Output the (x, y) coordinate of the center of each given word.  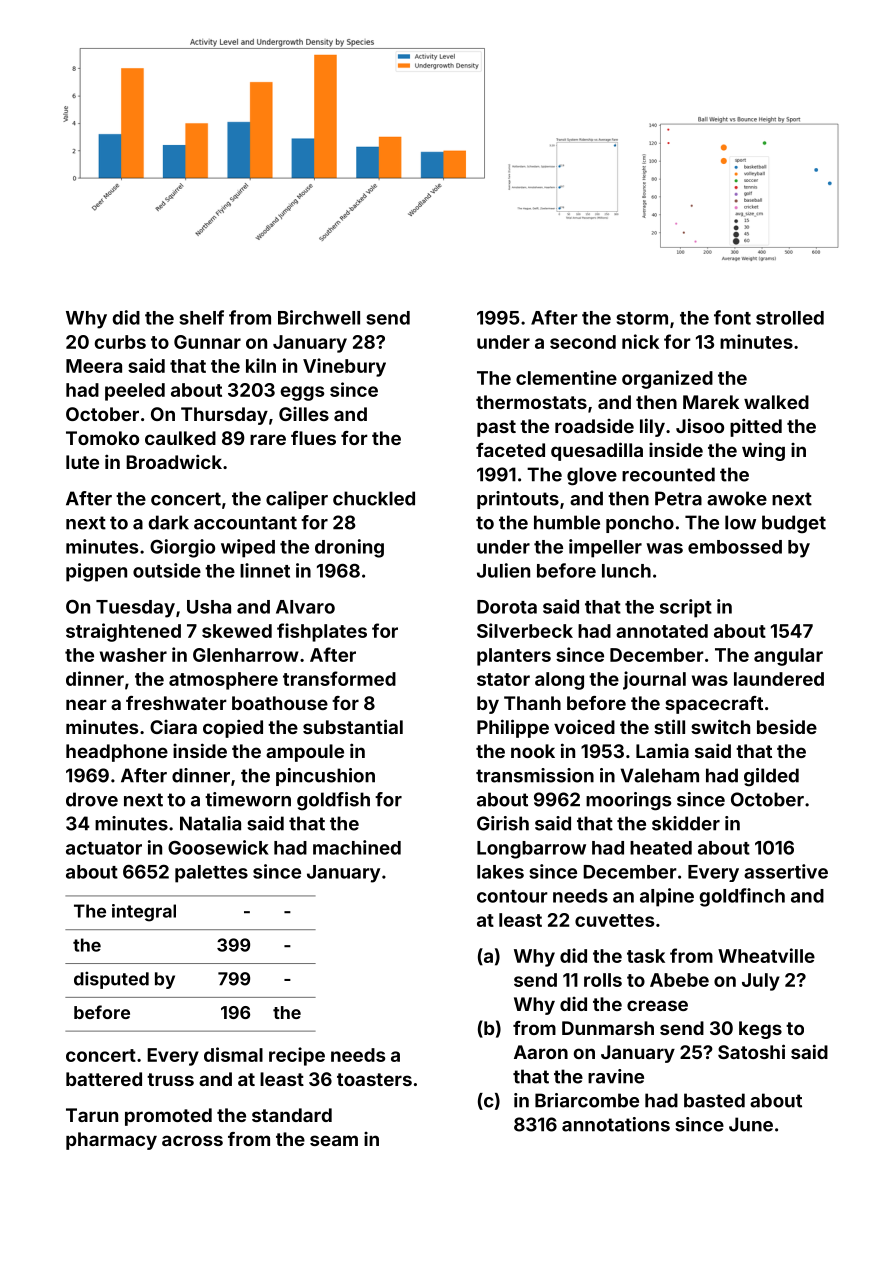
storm (642, 318)
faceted (510, 450)
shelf (201, 317)
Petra (678, 498)
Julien (503, 570)
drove (92, 799)
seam (334, 1140)
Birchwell (319, 317)
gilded (771, 777)
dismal (233, 1054)
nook (533, 751)
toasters (374, 1079)
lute (82, 462)
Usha (209, 607)
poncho (640, 524)
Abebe (679, 980)
